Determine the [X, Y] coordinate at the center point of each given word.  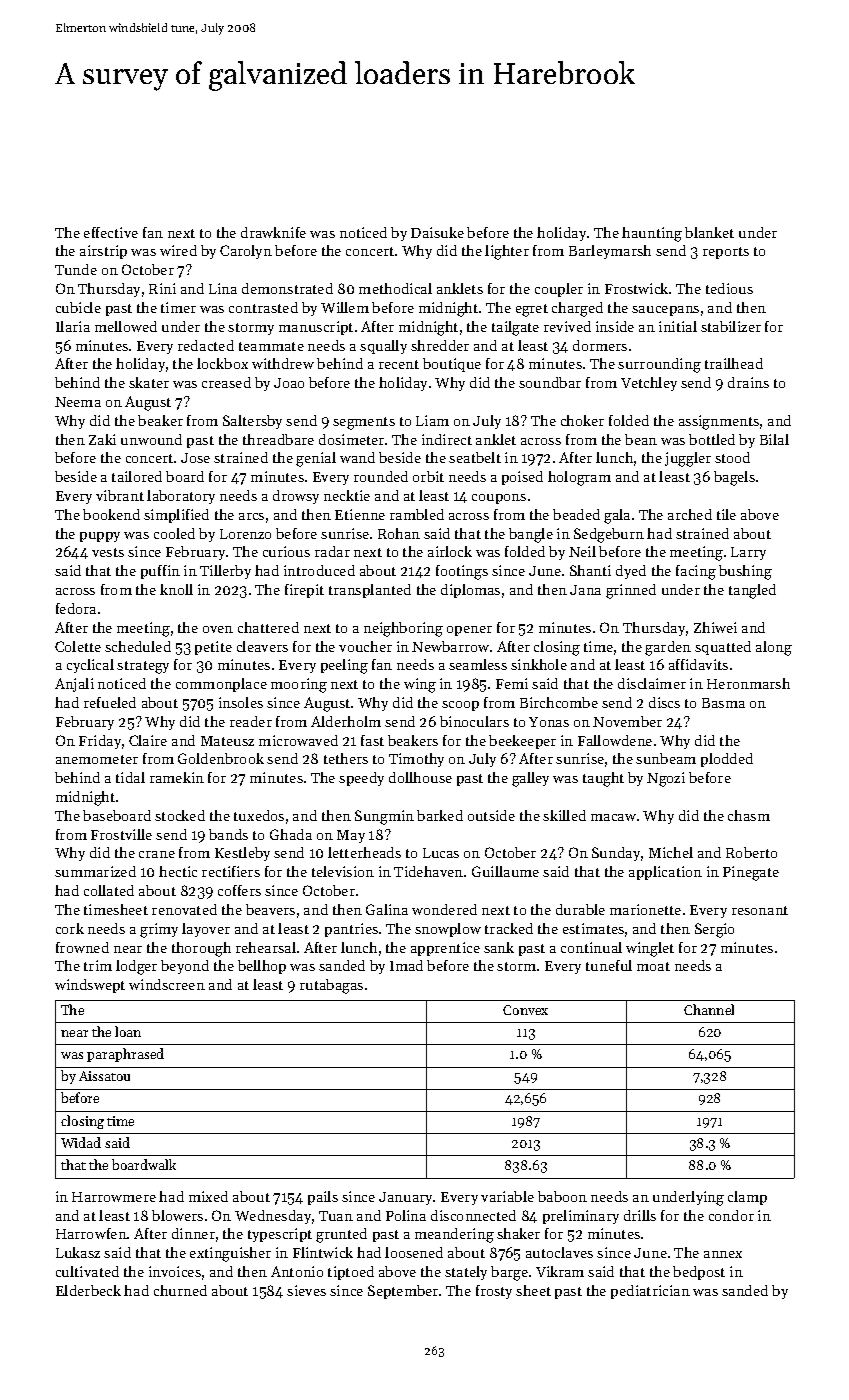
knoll [176, 589]
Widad [81, 1142]
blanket [709, 232]
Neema [78, 402]
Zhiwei [715, 627]
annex [723, 1254]
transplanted [370, 591]
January [406, 1198]
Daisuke [437, 232]
